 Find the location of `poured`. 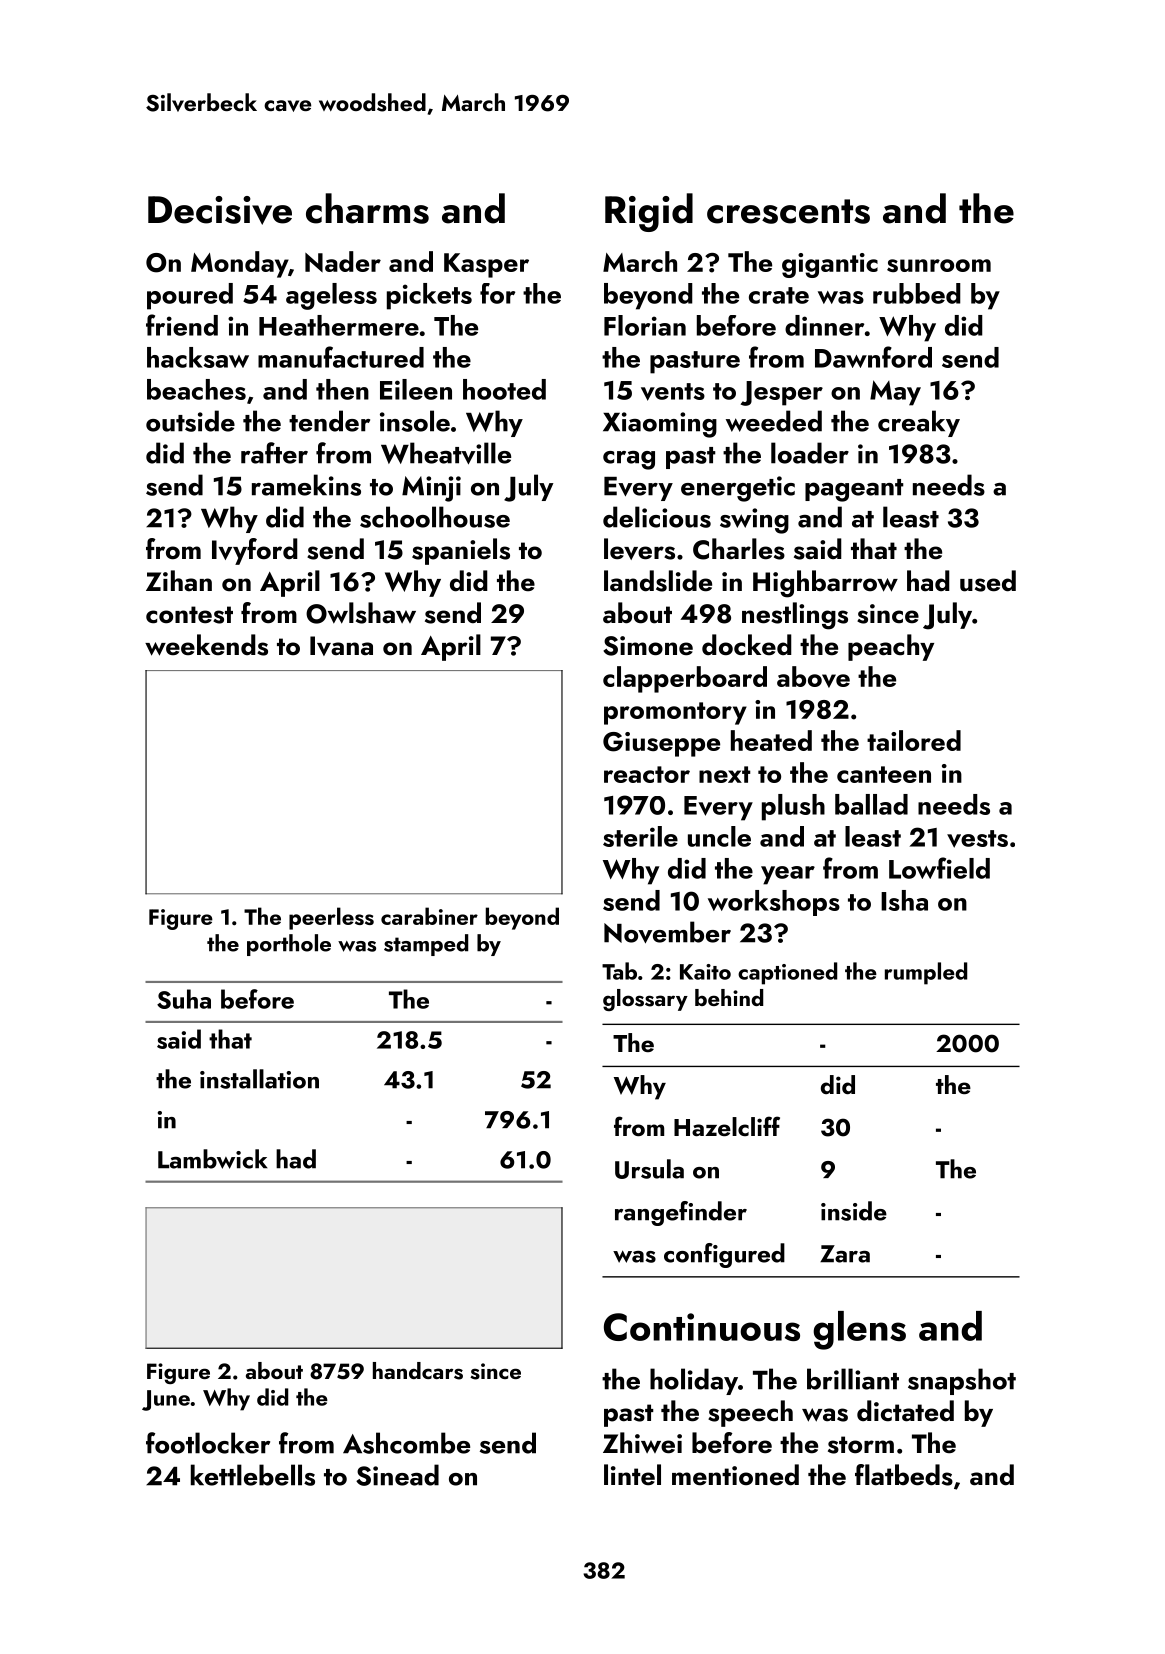

poured is located at coordinates (190, 296).
